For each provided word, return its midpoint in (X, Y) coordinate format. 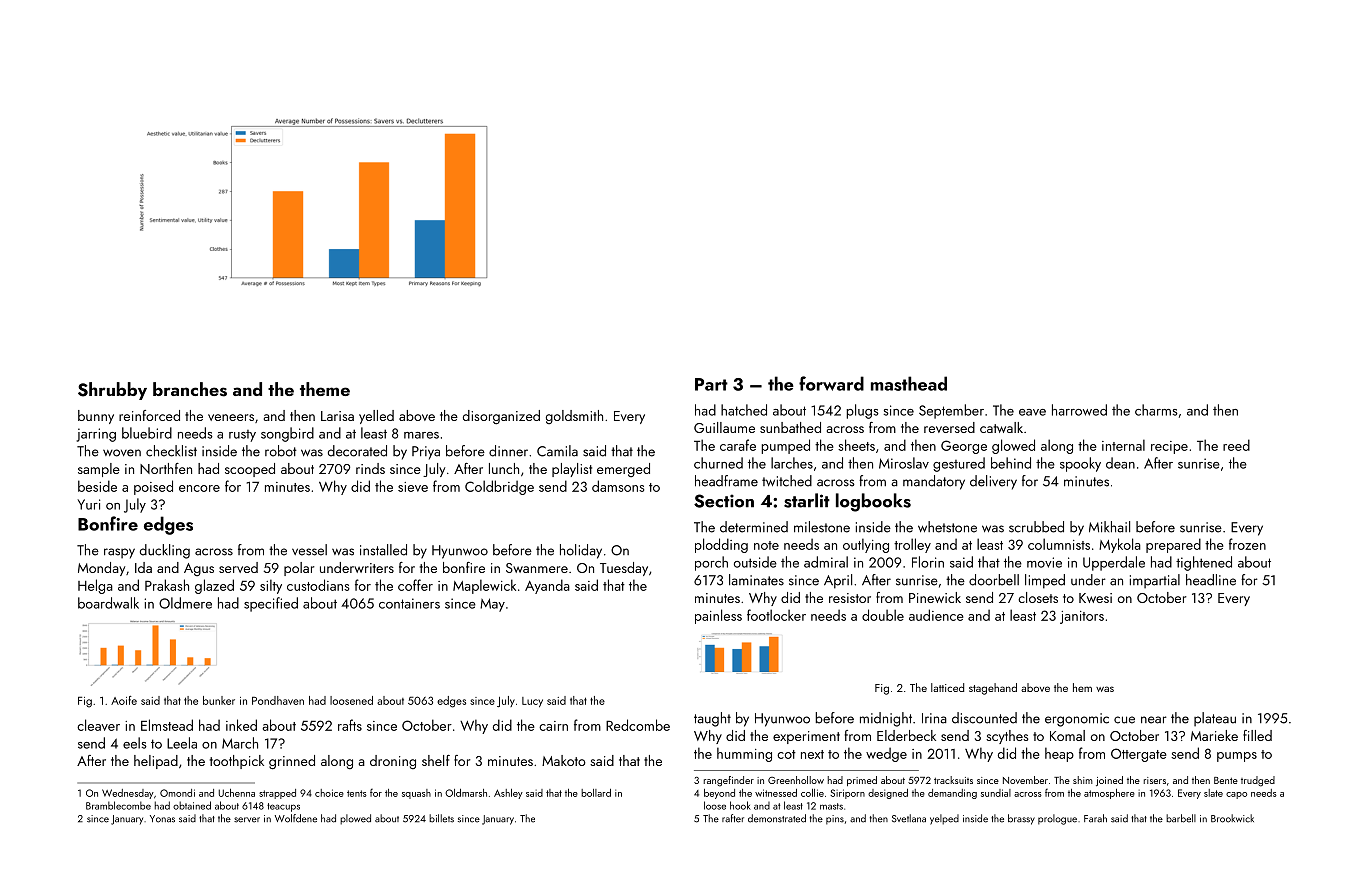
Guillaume (724, 427)
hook (740, 805)
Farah (1095, 818)
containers (409, 603)
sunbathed (790, 427)
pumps (1237, 757)
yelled (376, 417)
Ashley (508, 794)
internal (1123, 445)
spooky (1080, 464)
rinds (370, 468)
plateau (1215, 719)
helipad (156, 762)
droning (393, 762)
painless (718, 616)
